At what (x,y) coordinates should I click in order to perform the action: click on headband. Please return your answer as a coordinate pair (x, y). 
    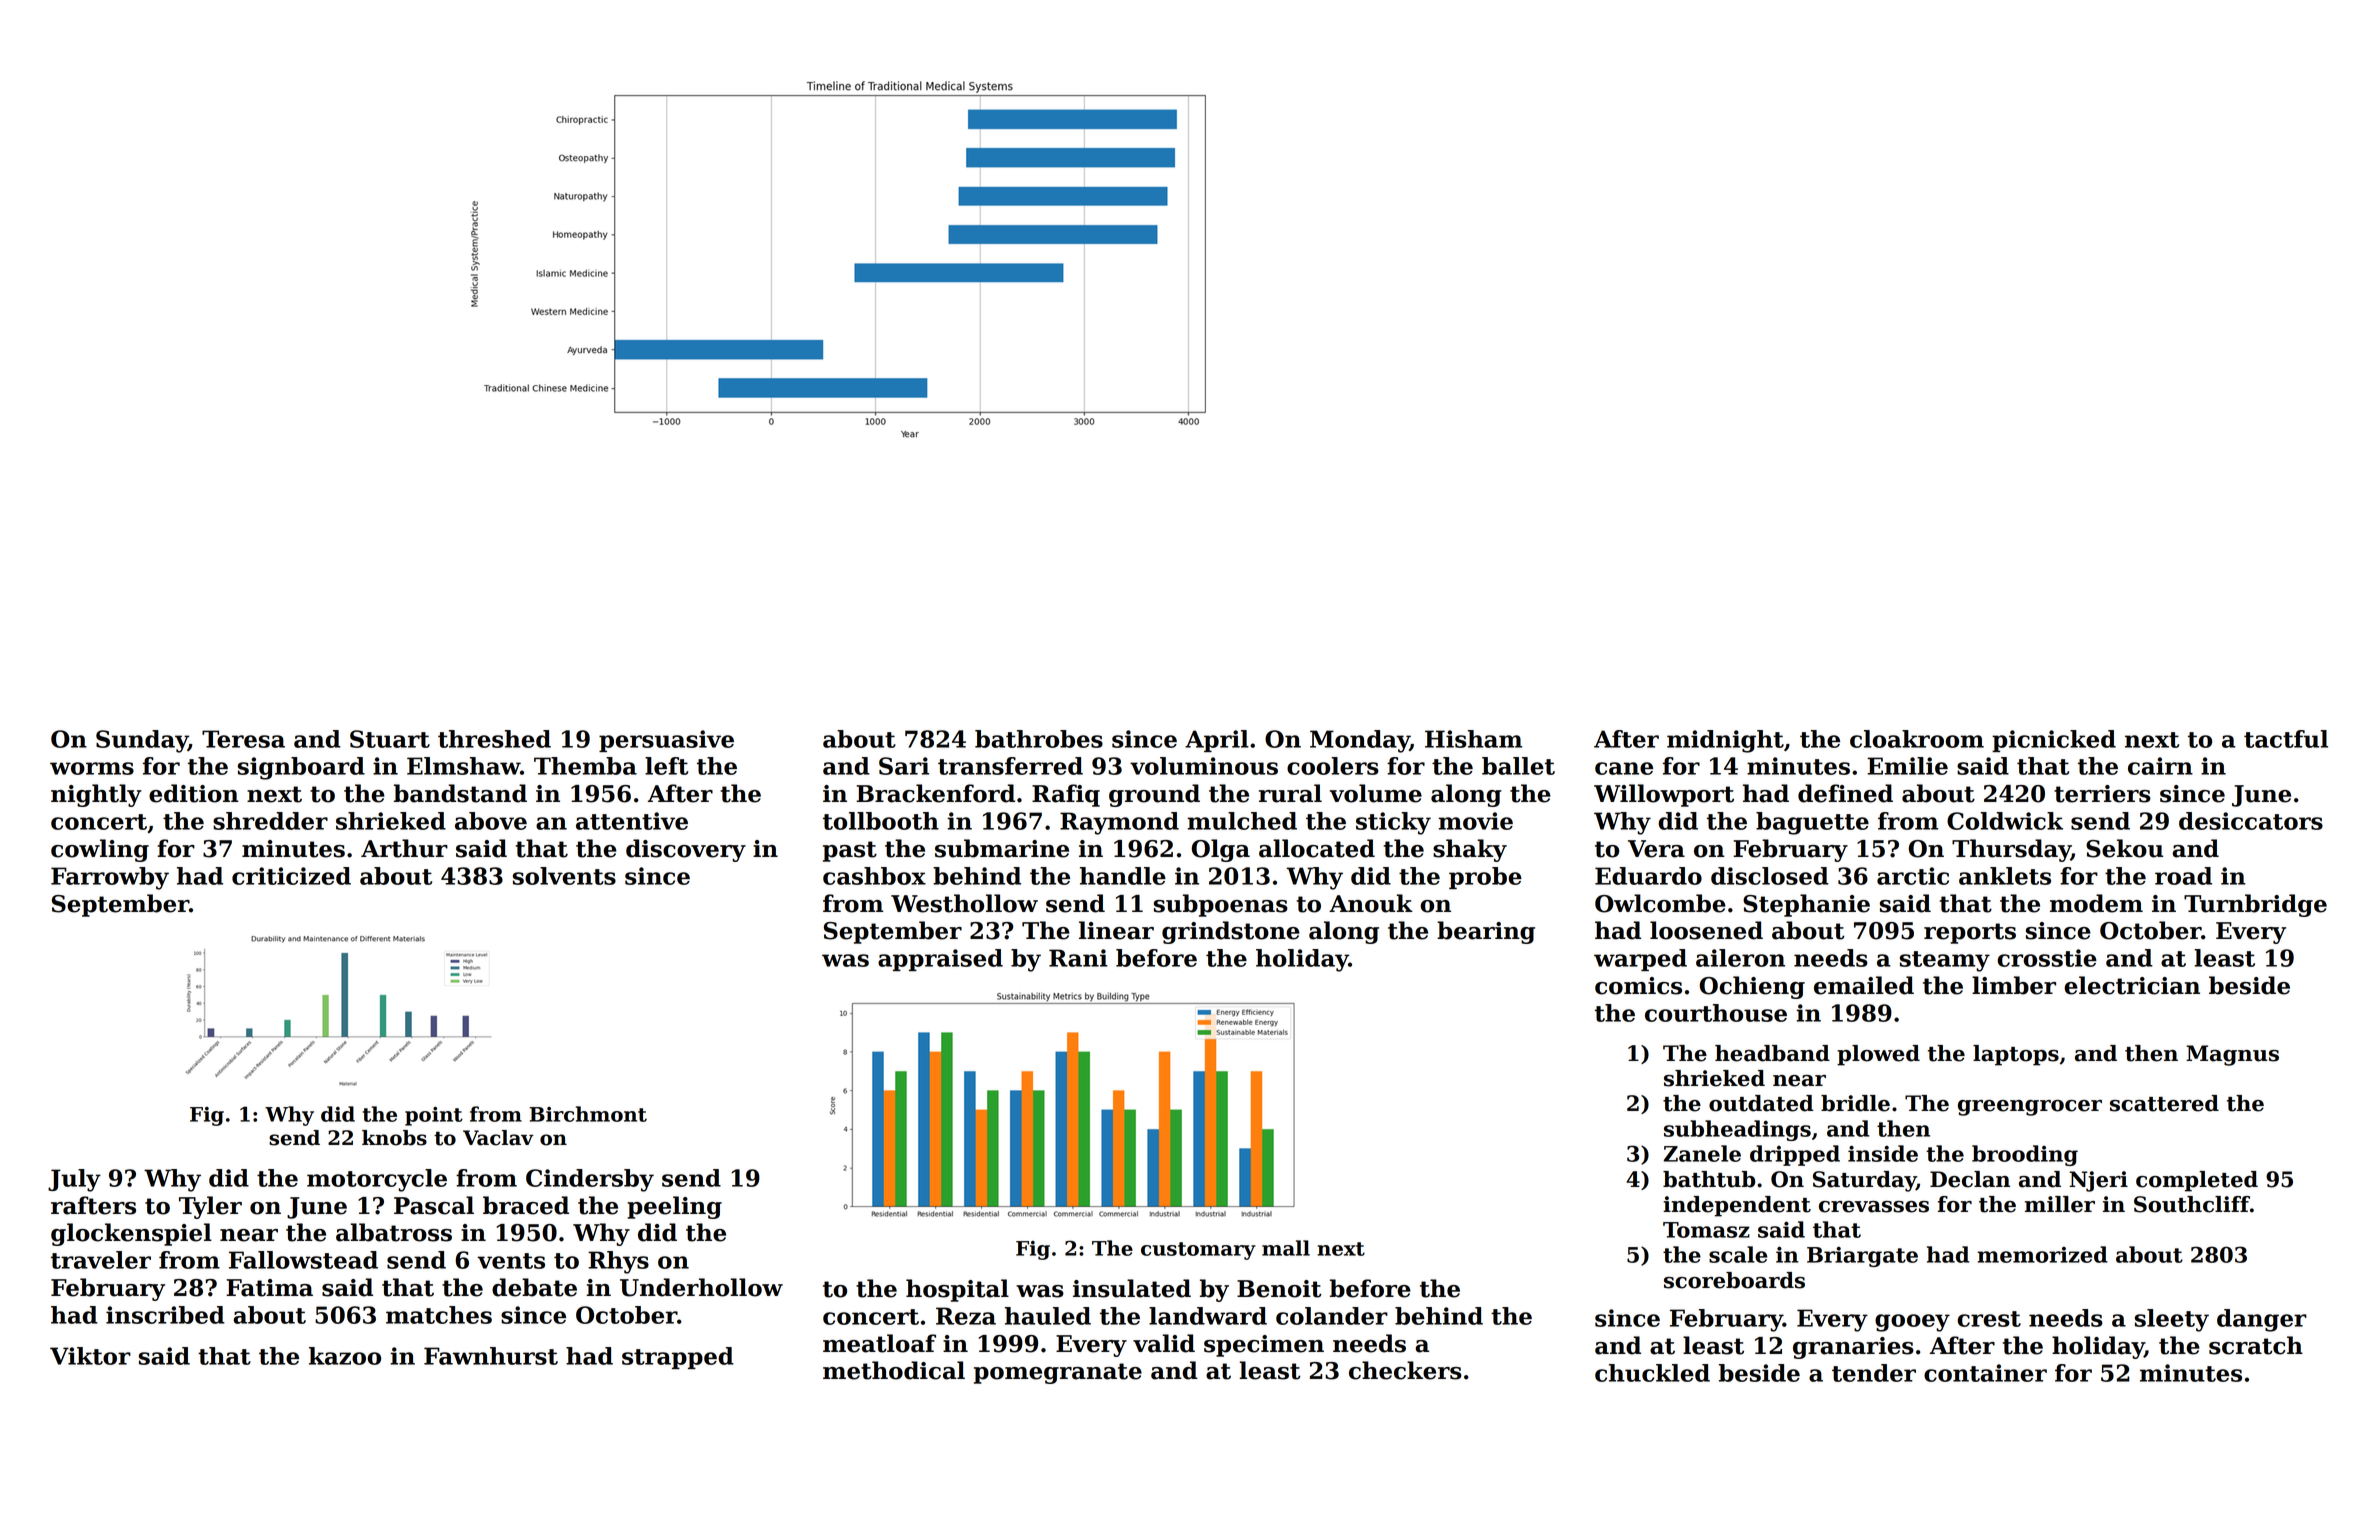
    Looking at the image, I should click on (1772, 1053).
